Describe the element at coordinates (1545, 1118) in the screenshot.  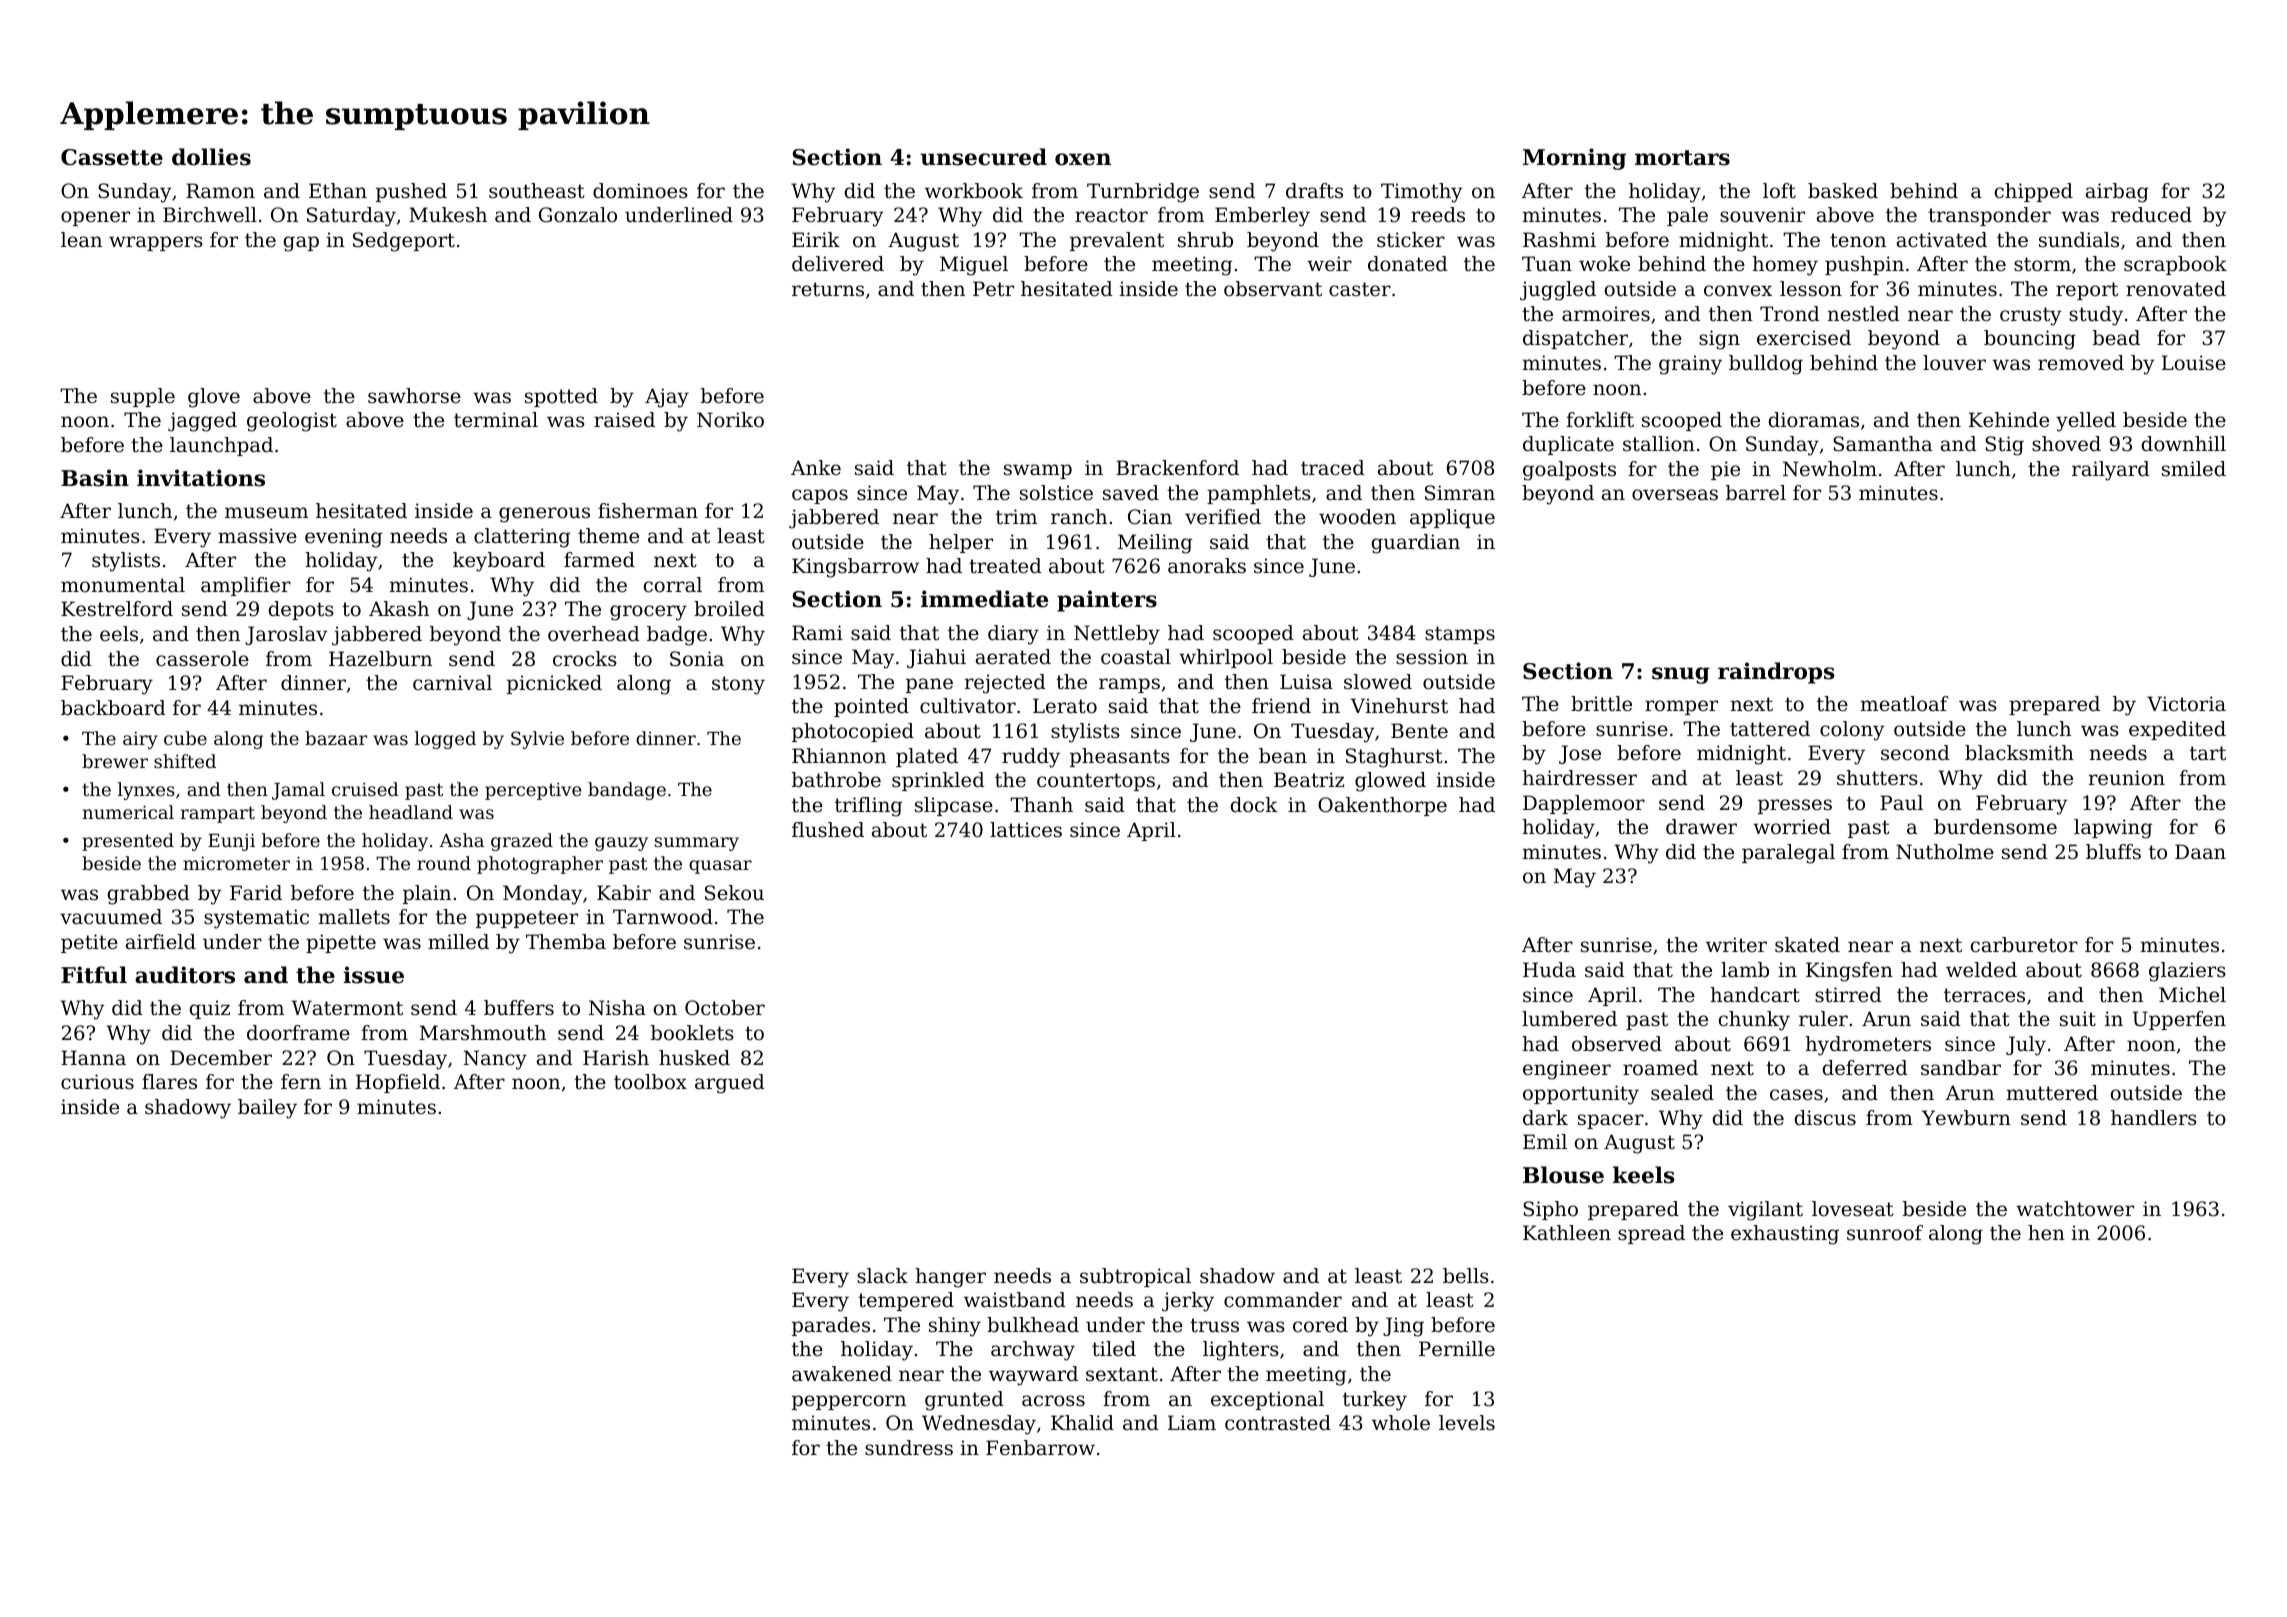
I see `dark` at that location.
